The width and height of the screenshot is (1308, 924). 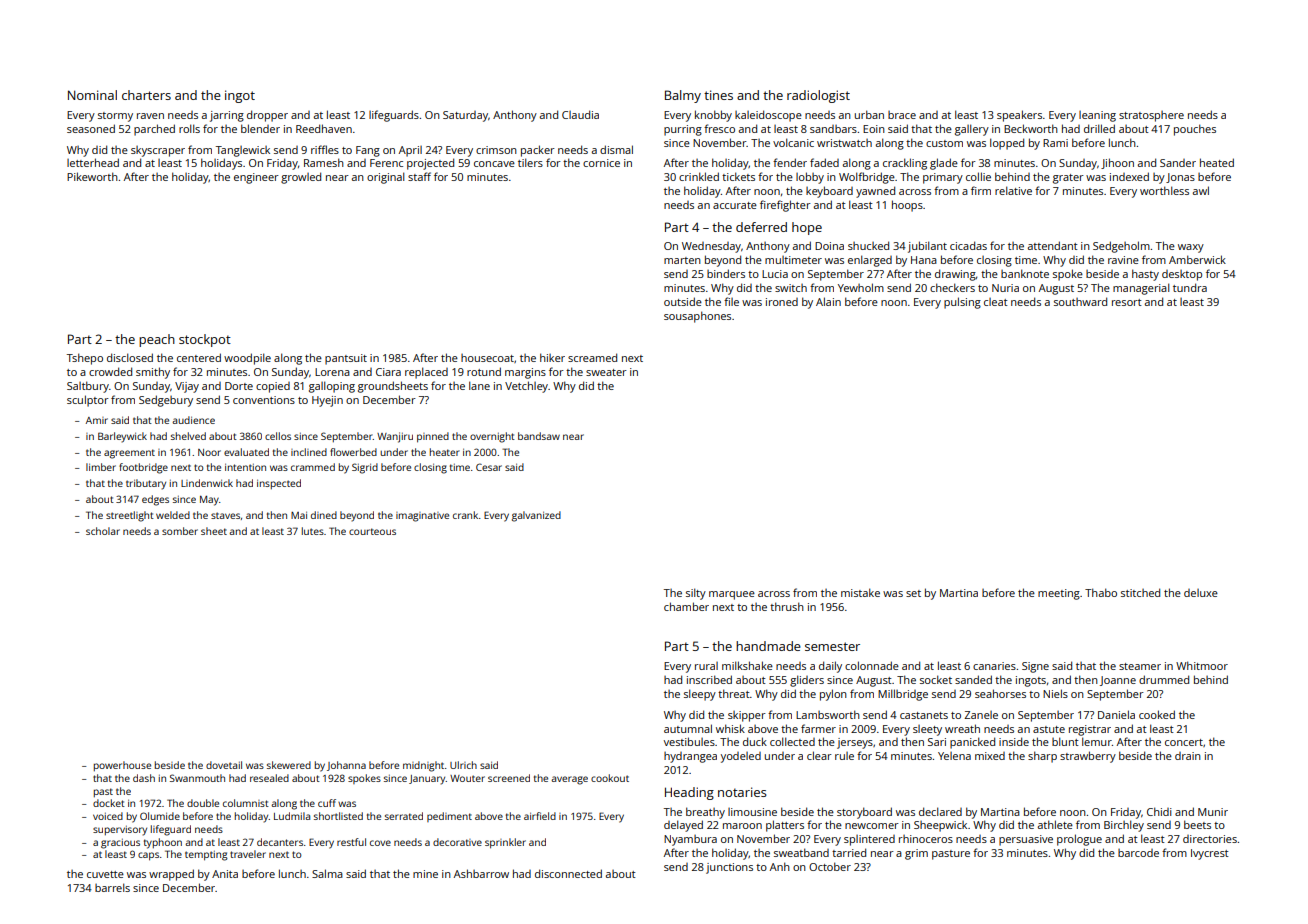 What do you see at coordinates (936, 679) in the screenshot?
I see `socket` at bounding box center [936, 679].
